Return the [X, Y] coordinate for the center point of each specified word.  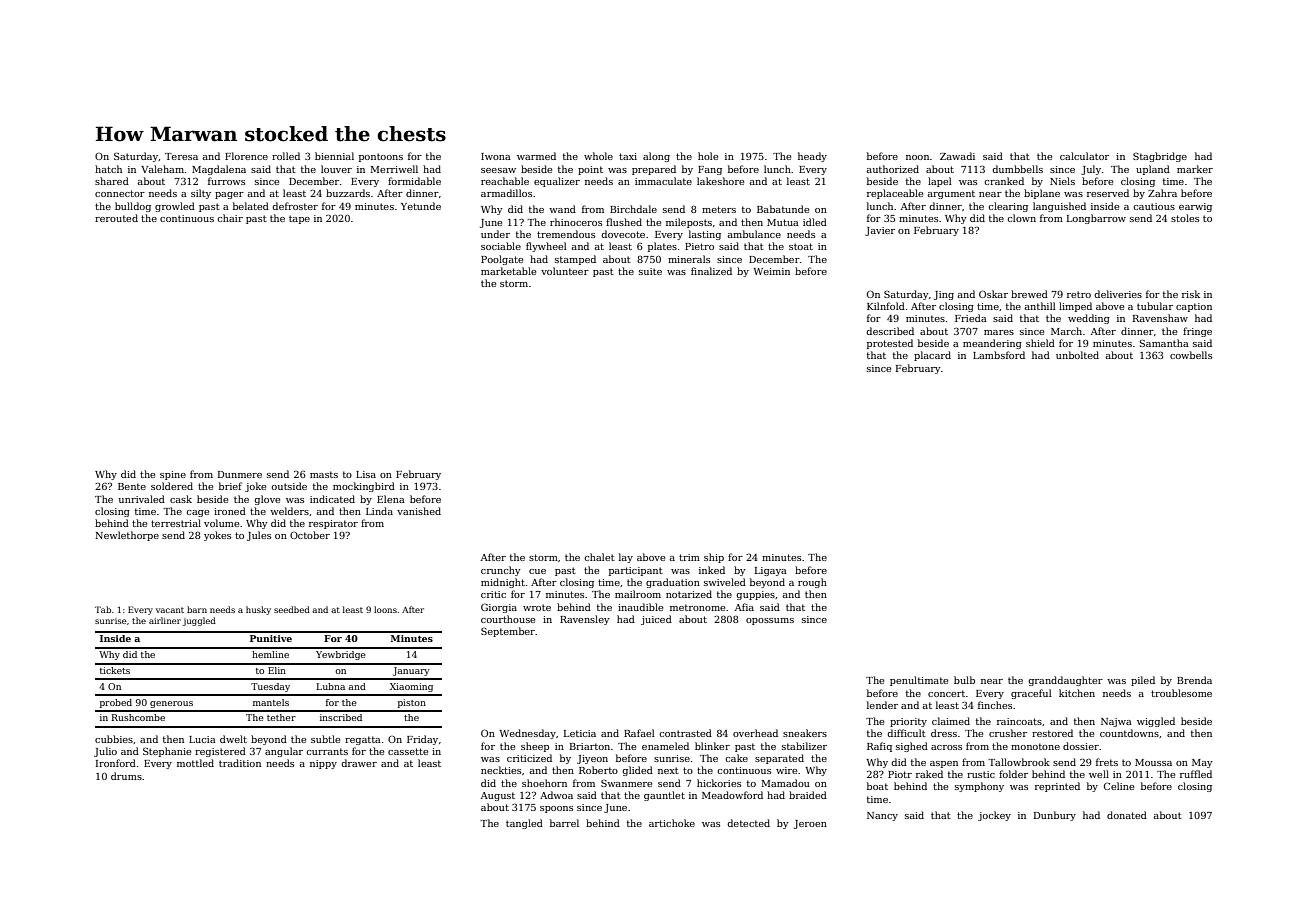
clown [1021, 218]
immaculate [663, 181]
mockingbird [364, 487]
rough [812, 583]
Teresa [181, 156]
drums [126, 776]
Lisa [366, 474]
